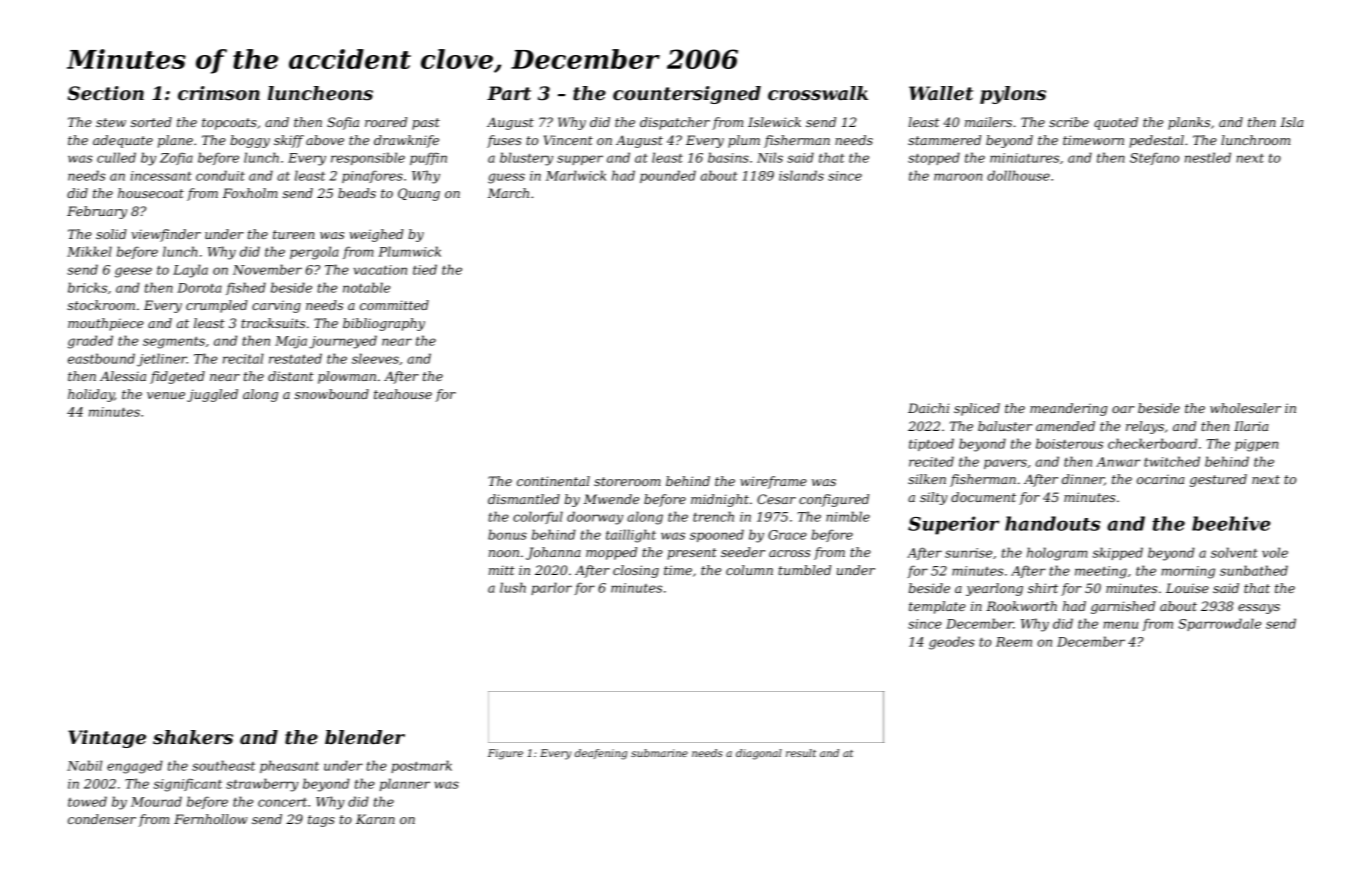 This document has width=1372, height=887. I want to click on above, so click(325, 140).
